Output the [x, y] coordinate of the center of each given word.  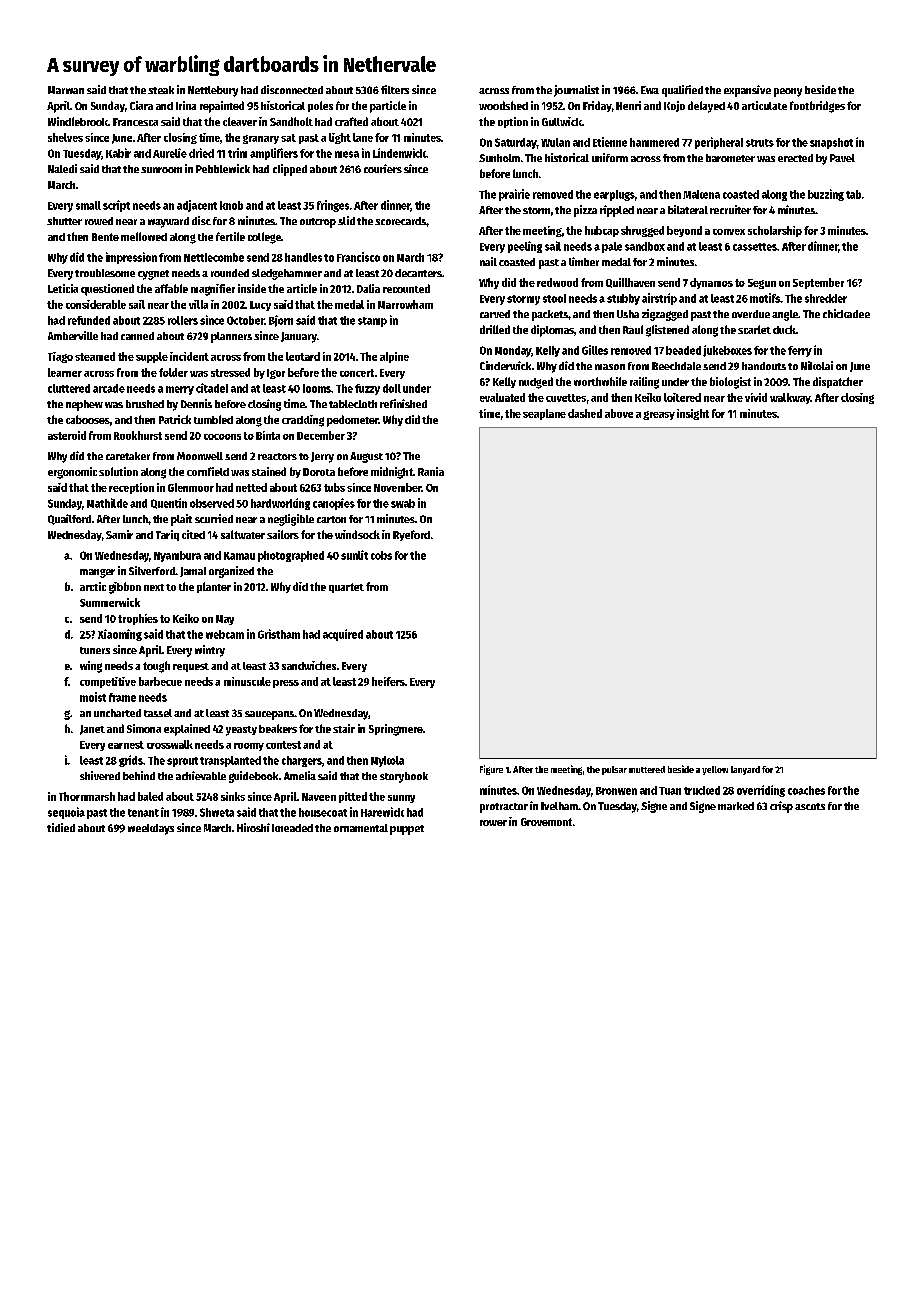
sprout [182, 762]
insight [693, 414]
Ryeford [411, 535]
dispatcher [838, 382]
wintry [210, 651]
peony [788, 92]
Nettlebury [213, 91]
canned [137, 336]
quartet [346, 588]
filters [395, 89]
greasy [659, 415]
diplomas [552, 331]
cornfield [208, 471]
